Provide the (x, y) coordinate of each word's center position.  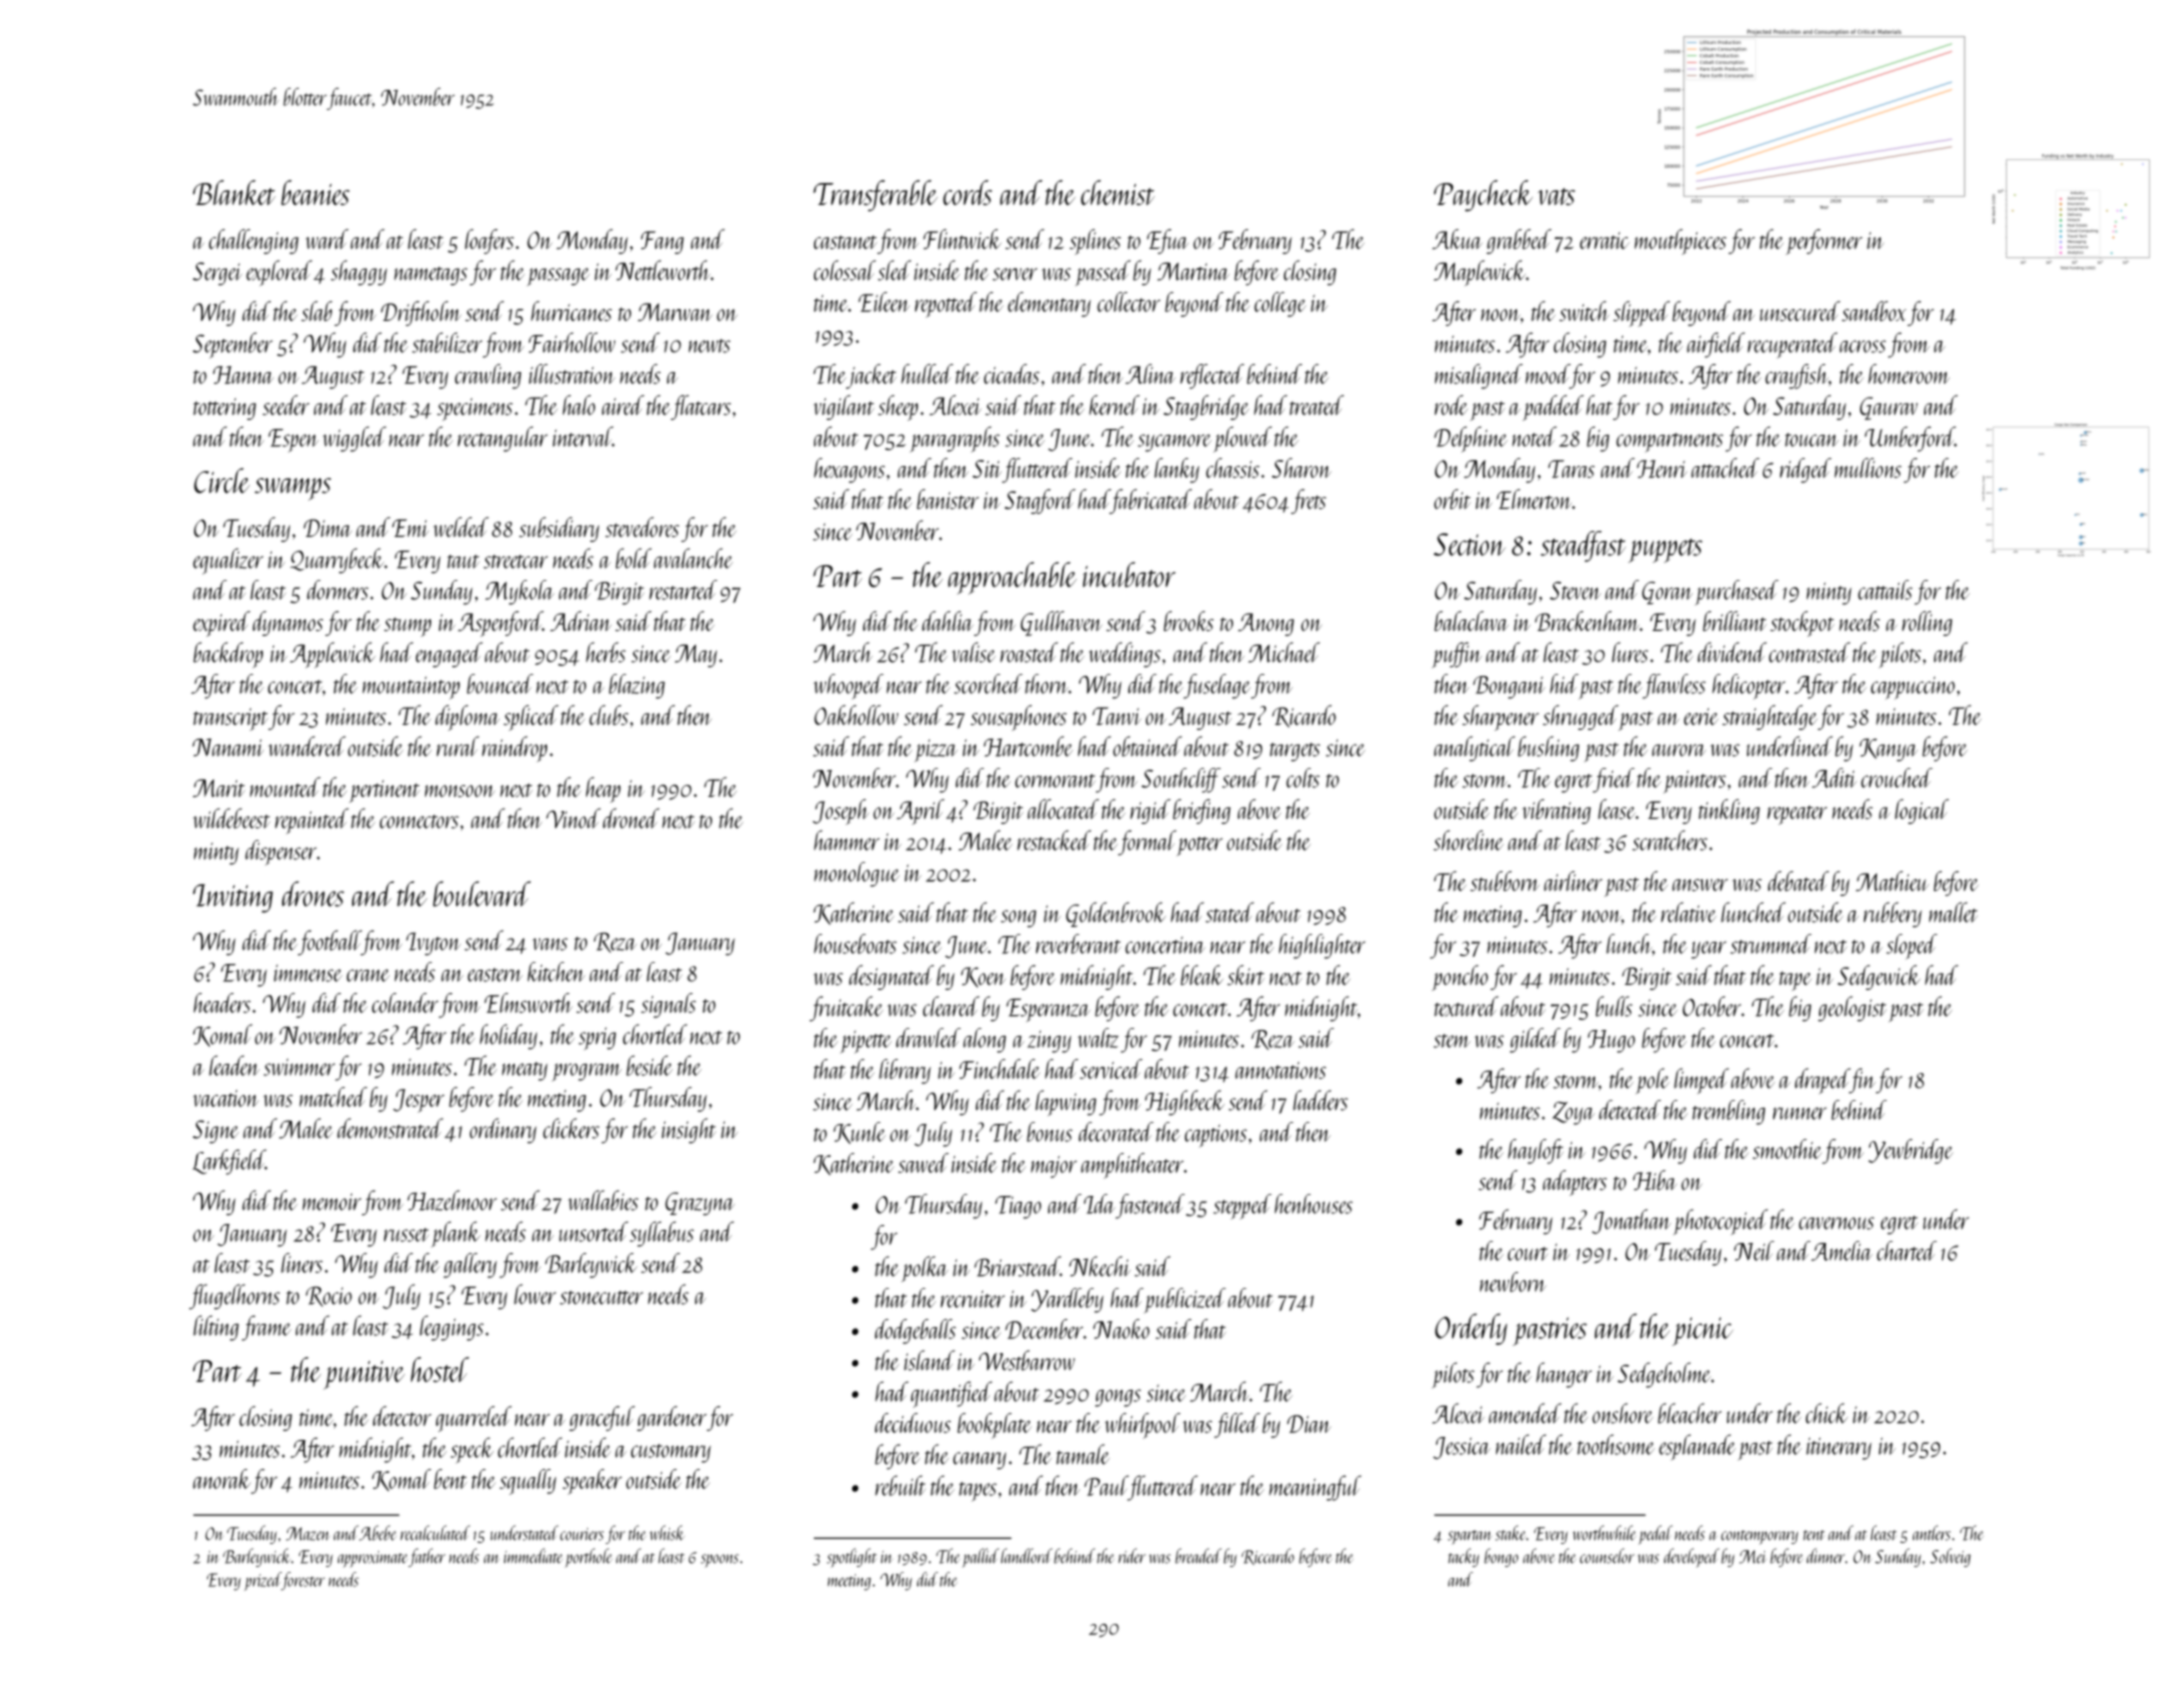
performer (1824, 242)
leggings (452, 1328)
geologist (1852, 1008)
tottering (224, 409)
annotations (1280, 1070)
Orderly (1471, 1329)
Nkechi (1100, 1266)
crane (368, 975)
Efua (1167, 241)
